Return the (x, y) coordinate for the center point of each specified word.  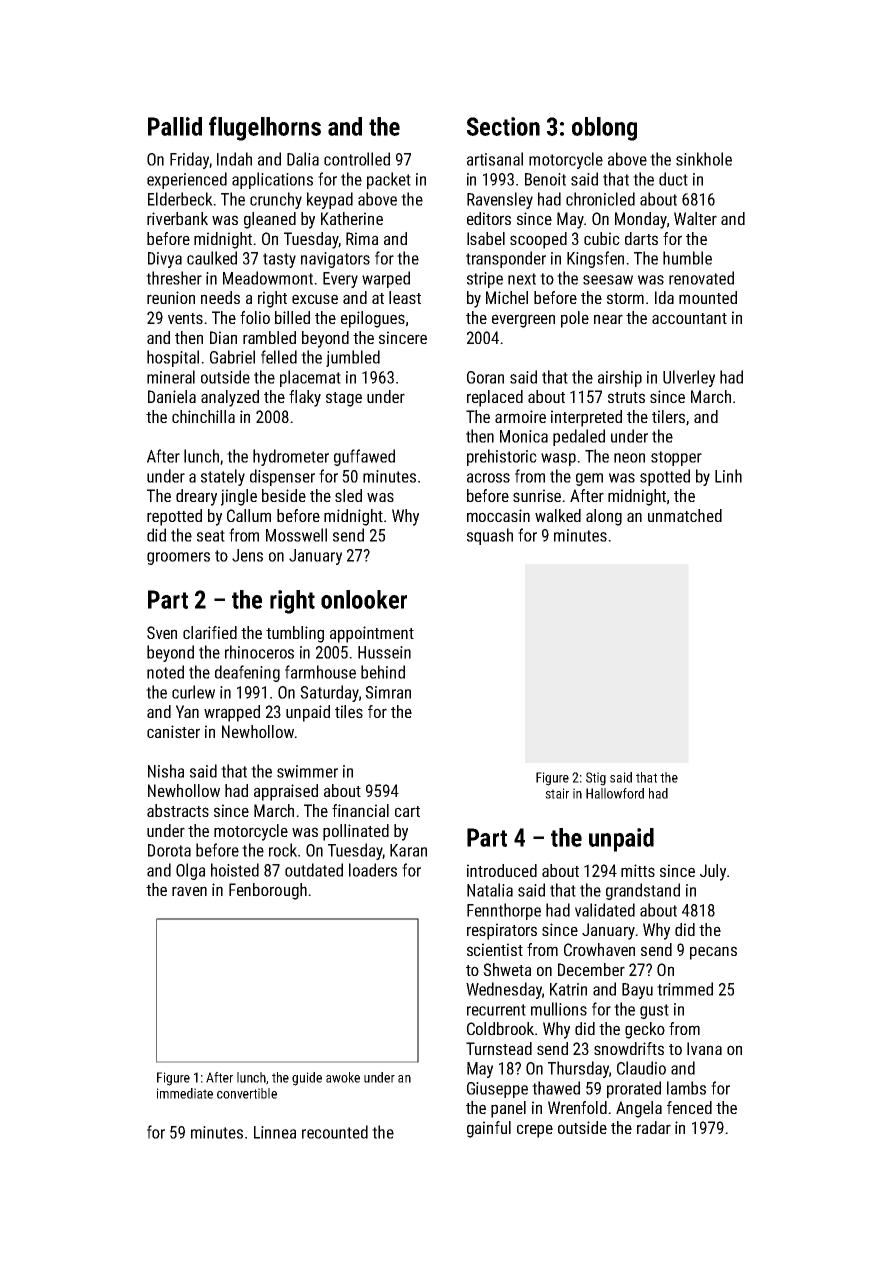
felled (279, 357)
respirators (502, 931)
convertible (247, 1093)
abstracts (178, 810)
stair (557, 793)
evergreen (523, 321)
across (488, 478)
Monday (641, 220)
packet (389, 180)
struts (626, 397)
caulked (212, 258)
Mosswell (296, 535)
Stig (596, 779)
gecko (645, 1030)
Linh (728, 476)
